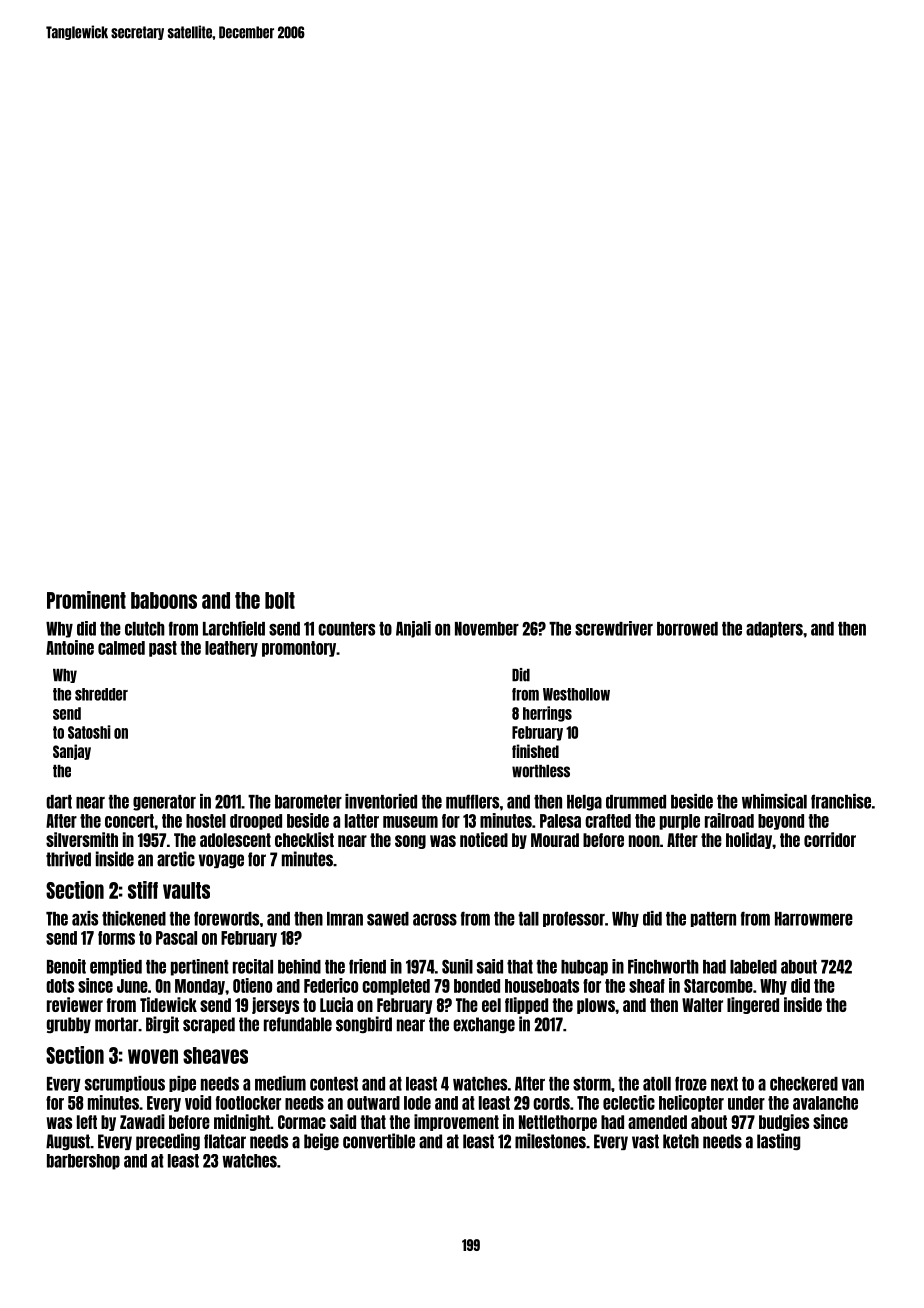 The image size is (924, 1308). I want to click on Prominent, so click(86, 600).
